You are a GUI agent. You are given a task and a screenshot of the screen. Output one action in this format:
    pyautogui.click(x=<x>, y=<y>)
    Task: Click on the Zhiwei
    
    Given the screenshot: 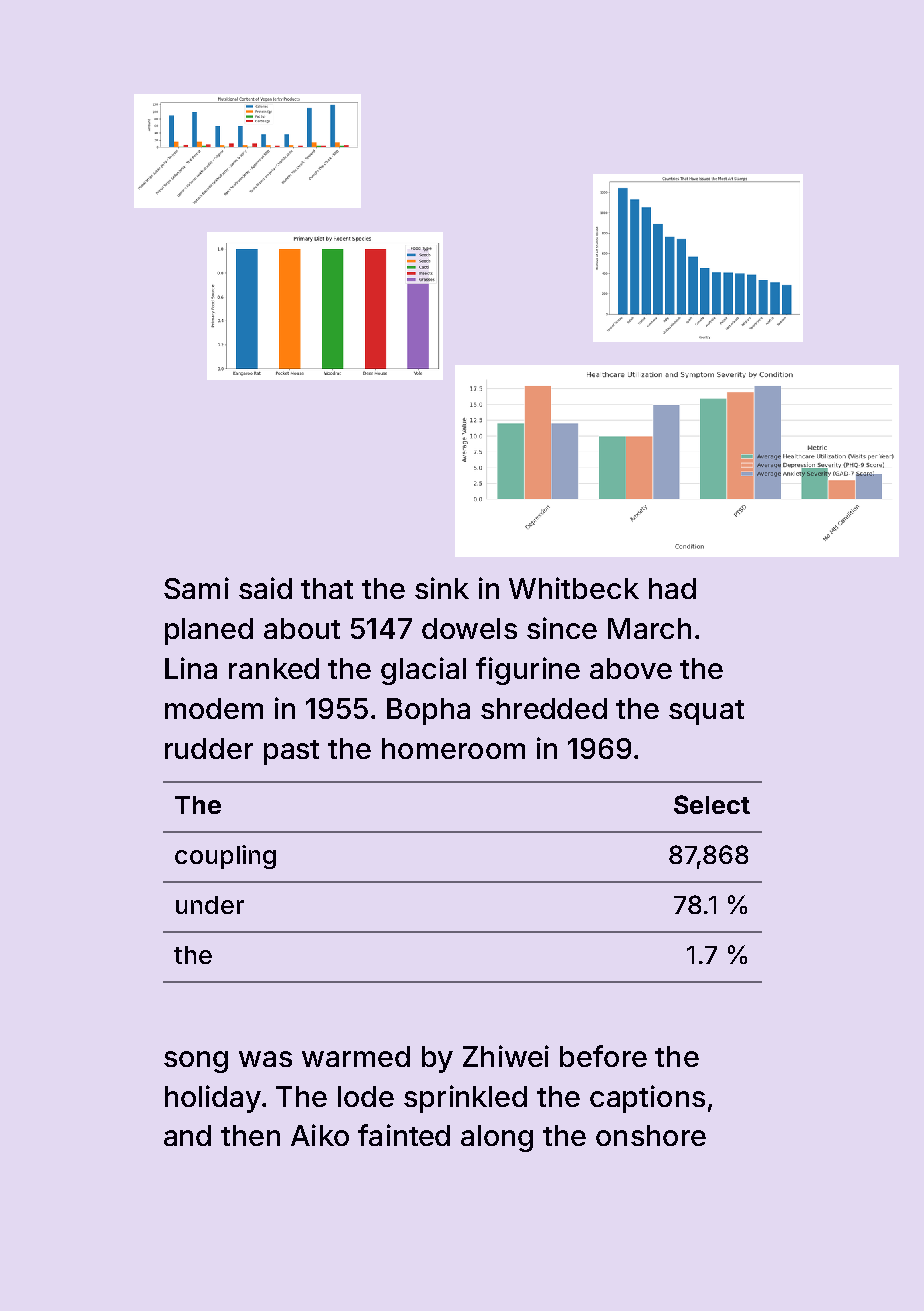 What is the action you would take?
    pyautogui.click(x=506, y=1056)
